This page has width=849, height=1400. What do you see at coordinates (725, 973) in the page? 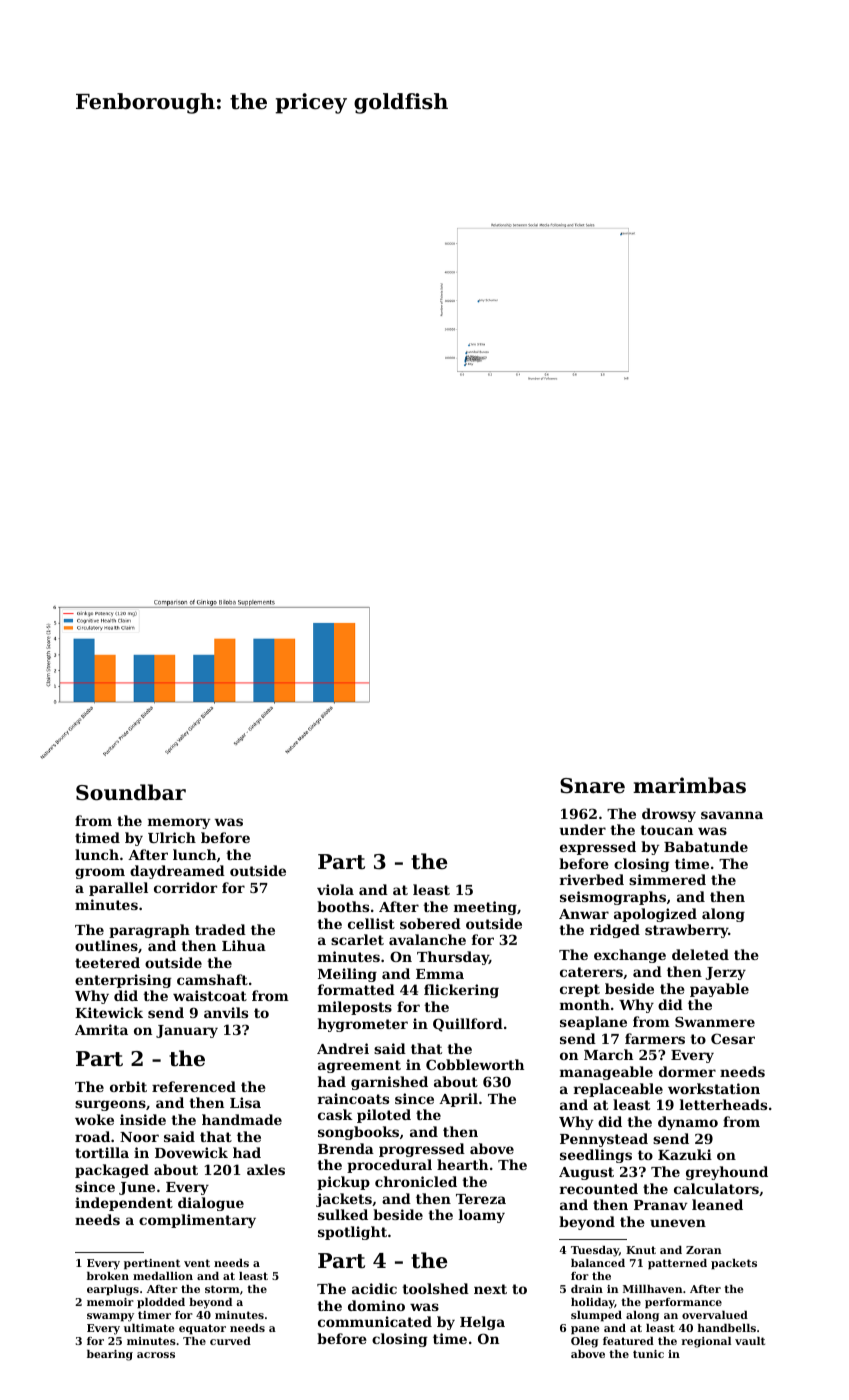
I see `Jerzy` at bounding box center [725, 973].
